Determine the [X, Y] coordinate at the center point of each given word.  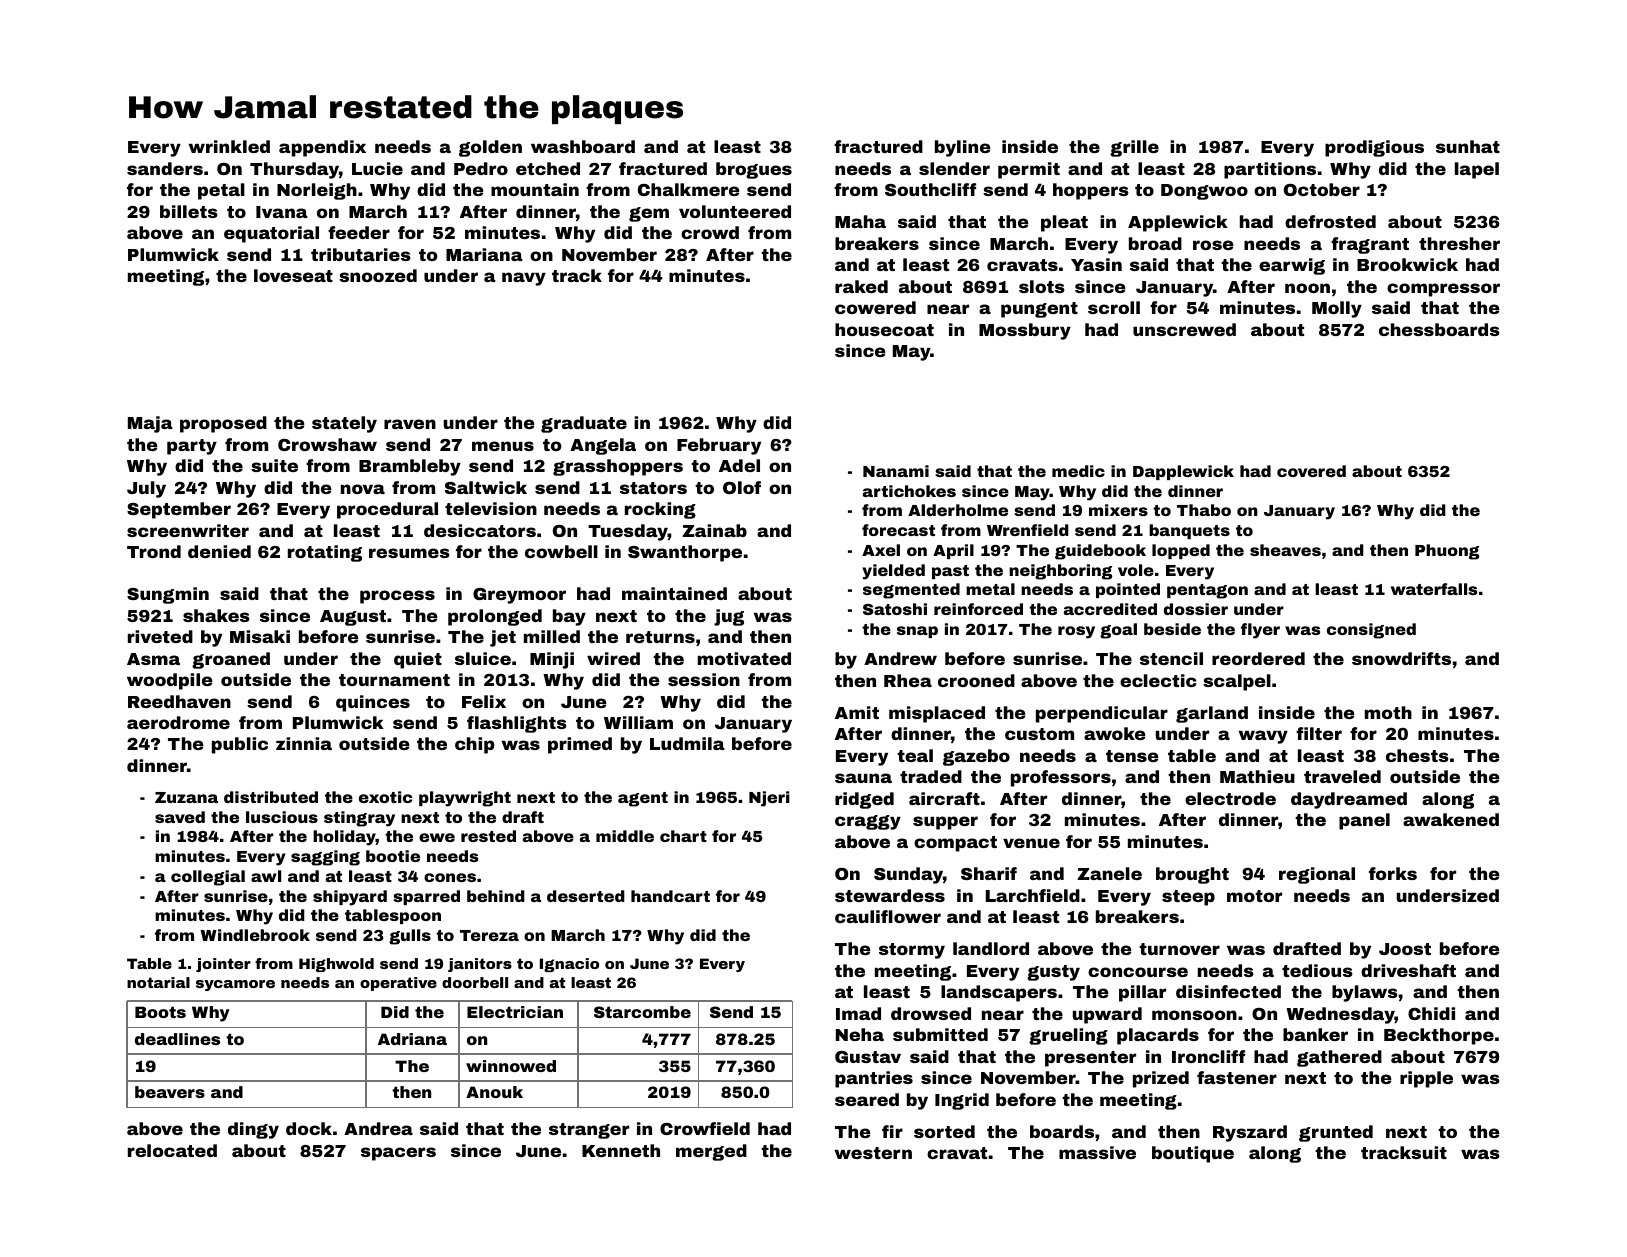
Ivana [282, 212]
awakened [1451, 819]
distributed [271, 797]
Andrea [378, 1128]
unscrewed [1184, 329]
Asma [153, 659]
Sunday [908, 875]
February [719, 446]
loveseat [293, 275]
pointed [1128, 590]
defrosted [1330, 221]
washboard [583, 146]
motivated [744, 658]
